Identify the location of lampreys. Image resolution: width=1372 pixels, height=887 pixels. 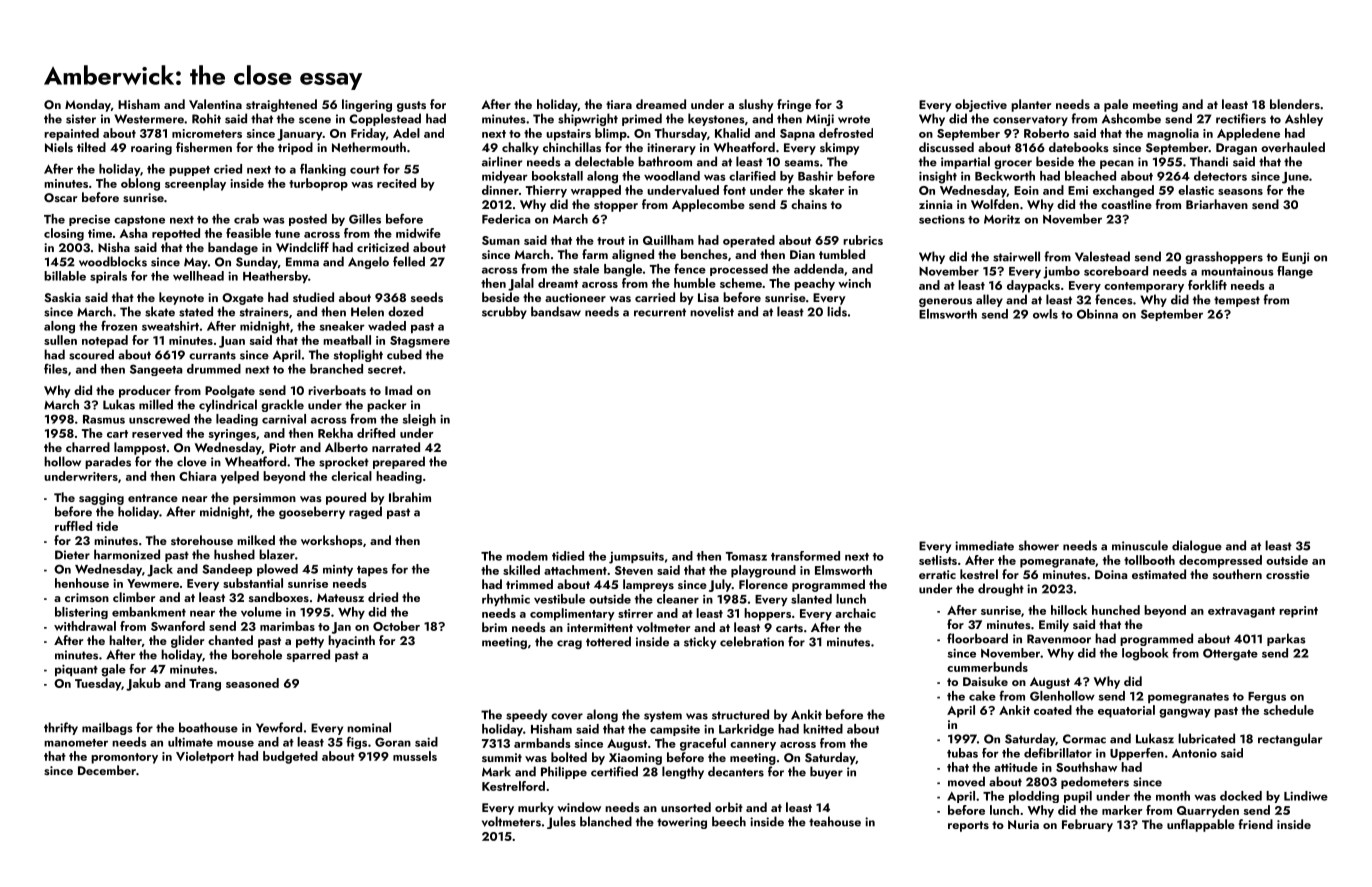
(648, 585).
